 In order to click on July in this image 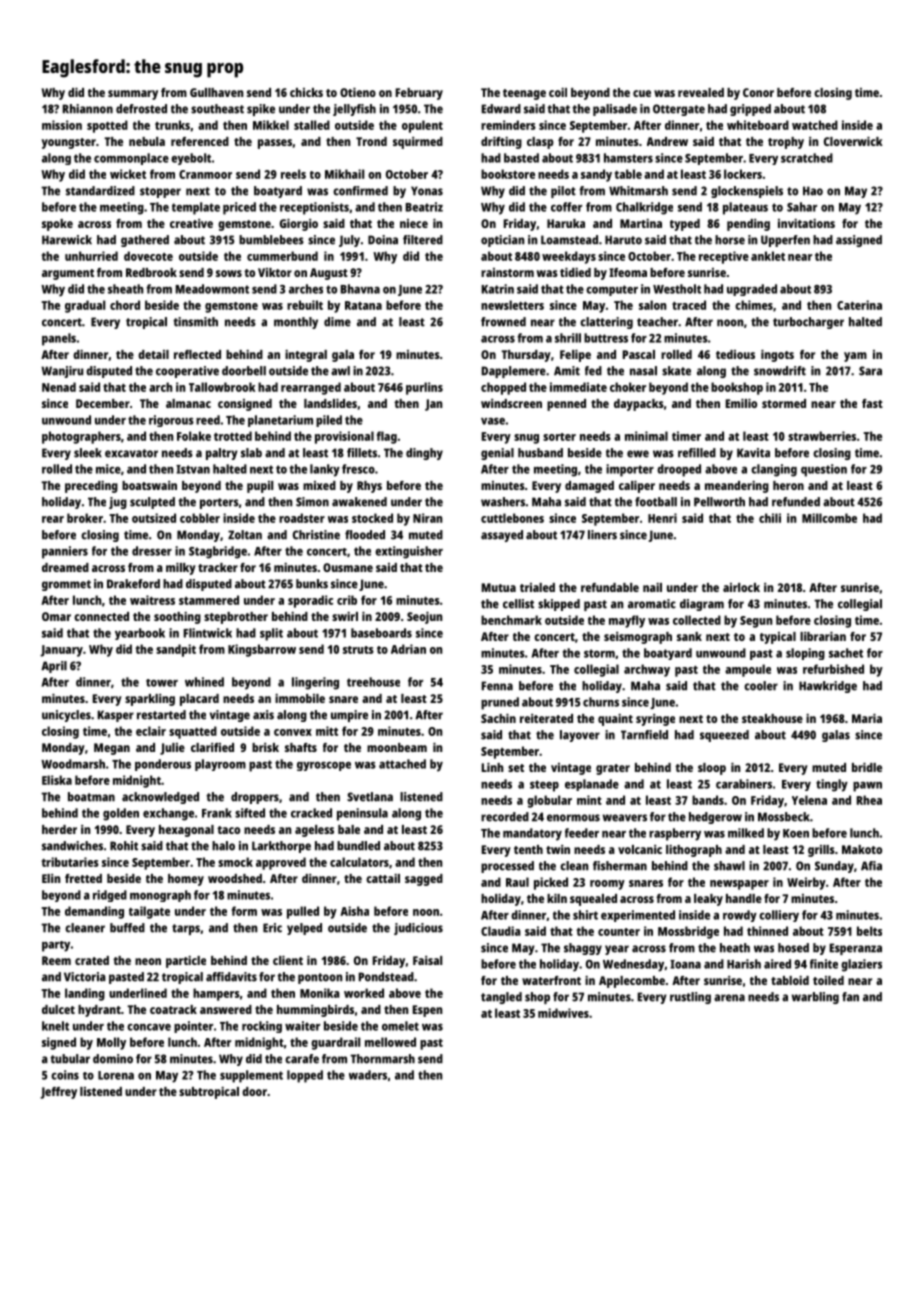, I will do `click(349, 241)`.
